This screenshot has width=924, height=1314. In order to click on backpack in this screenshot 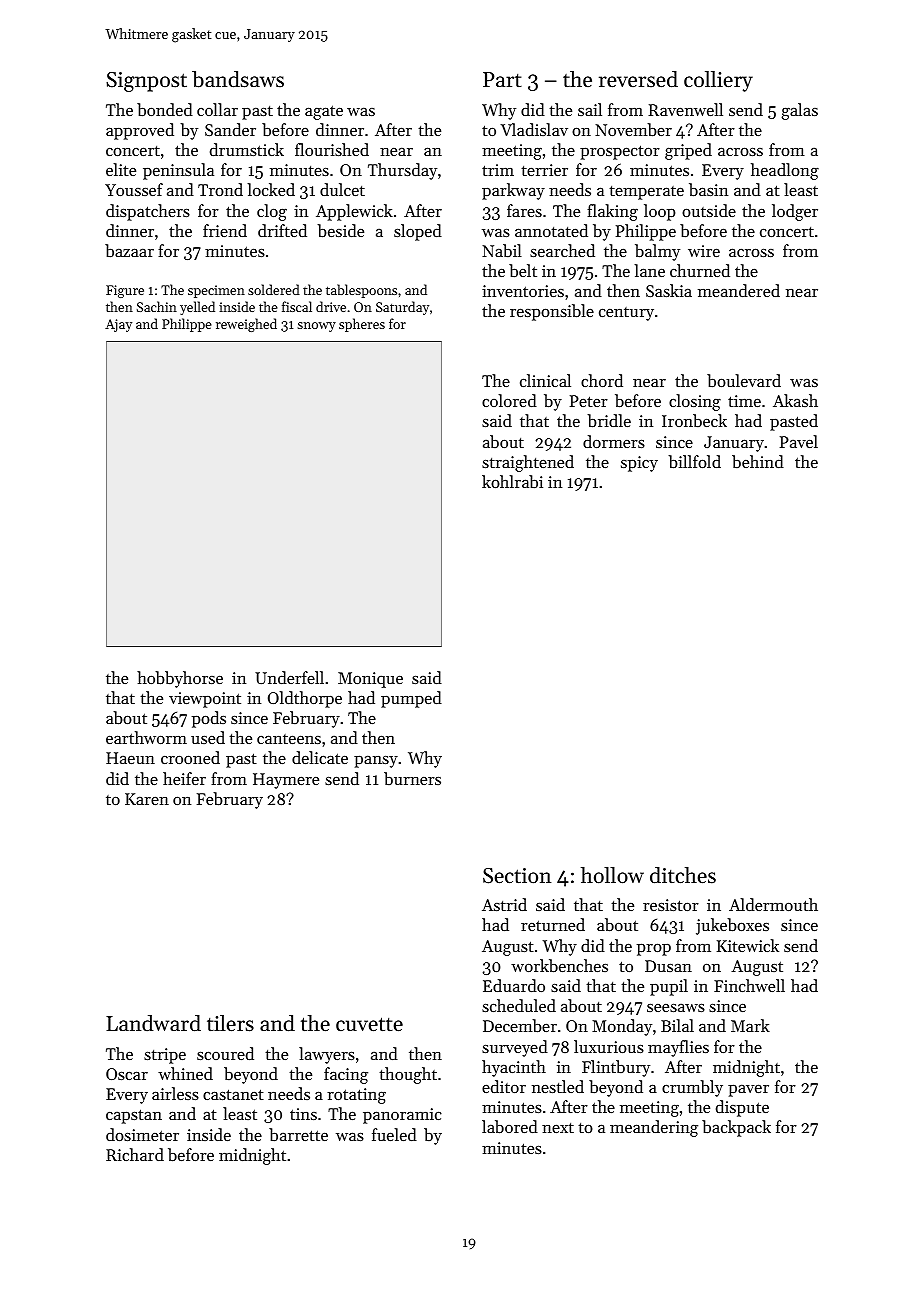, I will do `click(736, 1128)`.
